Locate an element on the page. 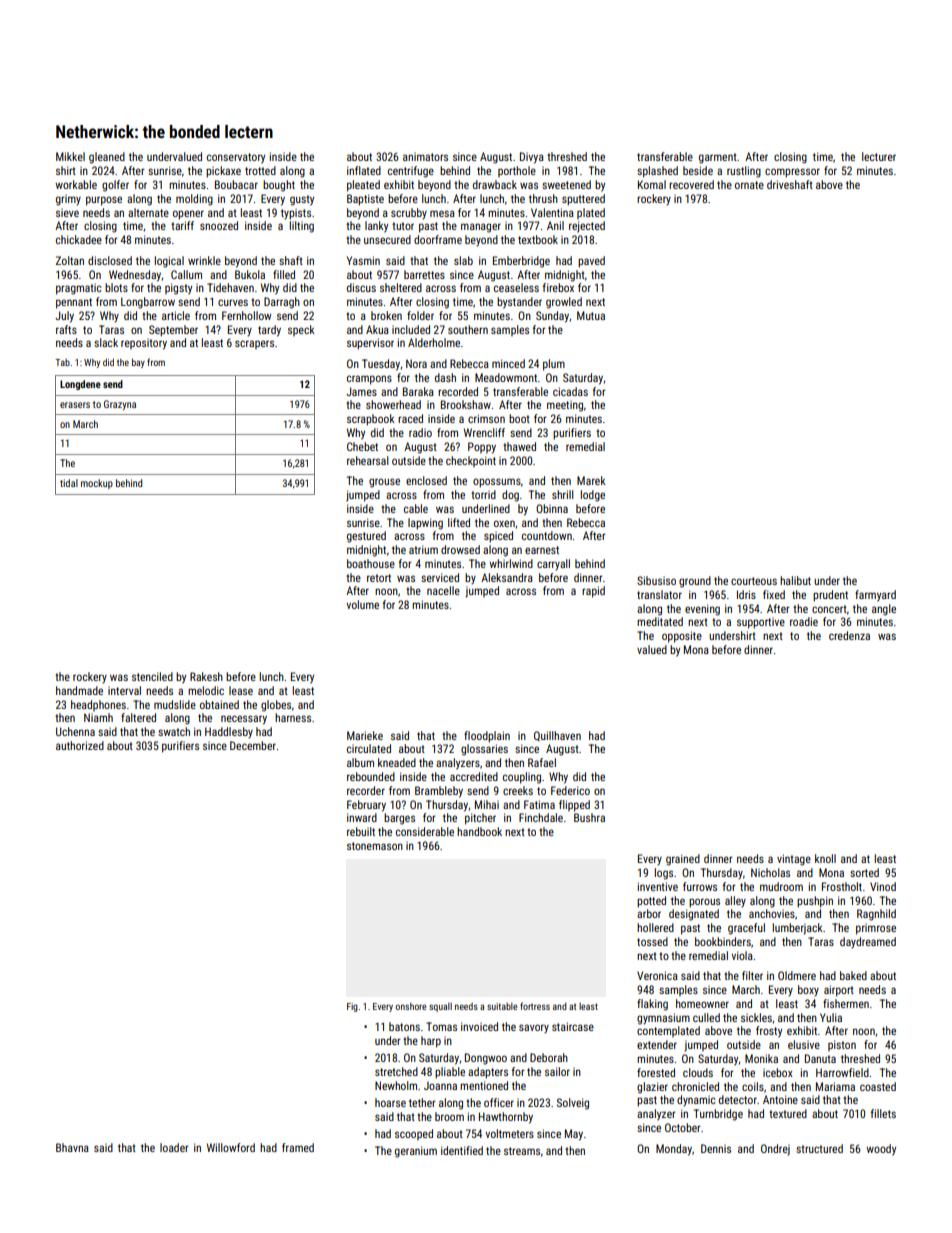  ornate is located at coordinates (749, 185).
